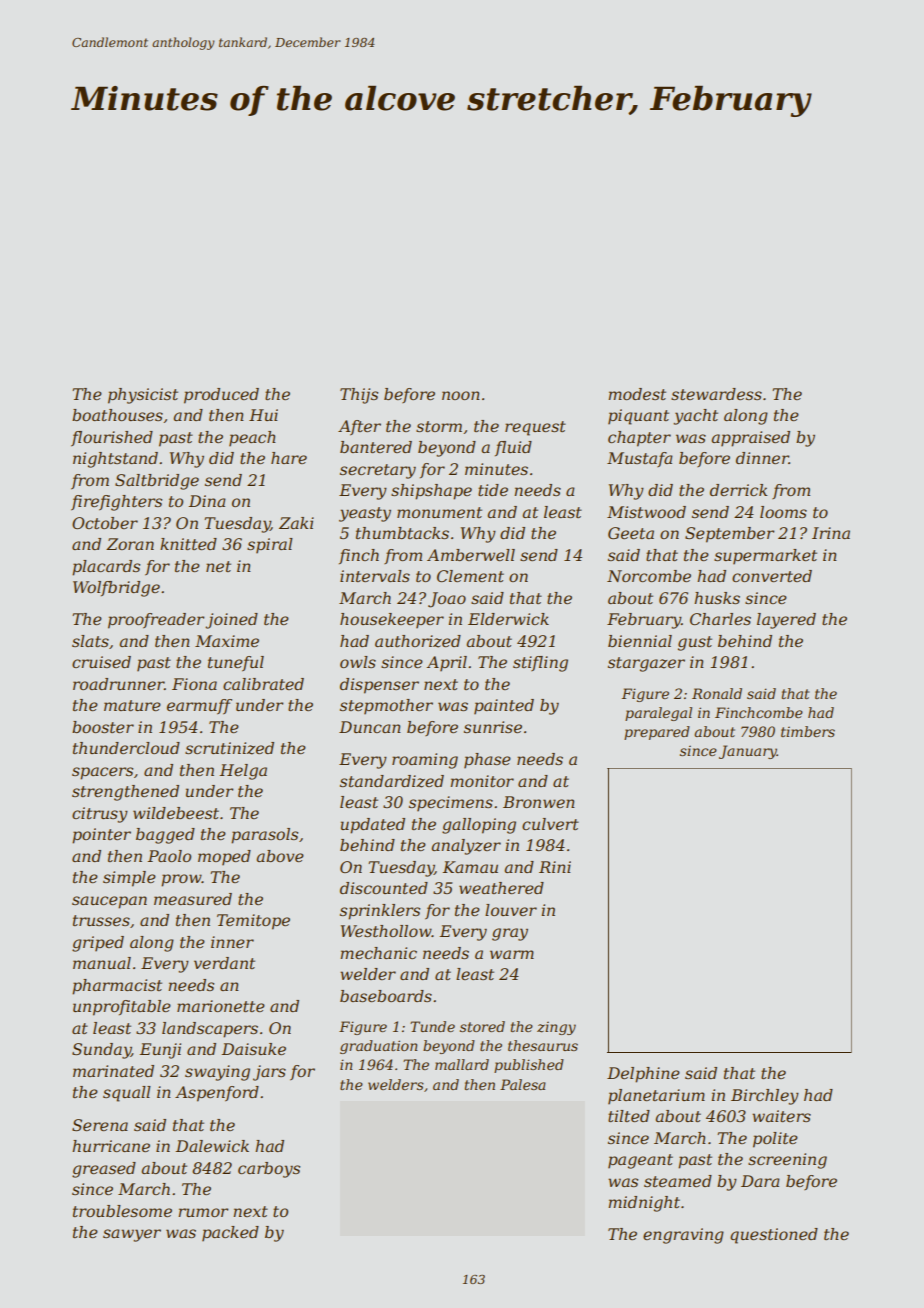 The height and width of the screenshot is (1308, 924). What do you see at coordinates (523, 1084) in the screenshot?
I see `Palesa` at bounding box center [523, 1084].
